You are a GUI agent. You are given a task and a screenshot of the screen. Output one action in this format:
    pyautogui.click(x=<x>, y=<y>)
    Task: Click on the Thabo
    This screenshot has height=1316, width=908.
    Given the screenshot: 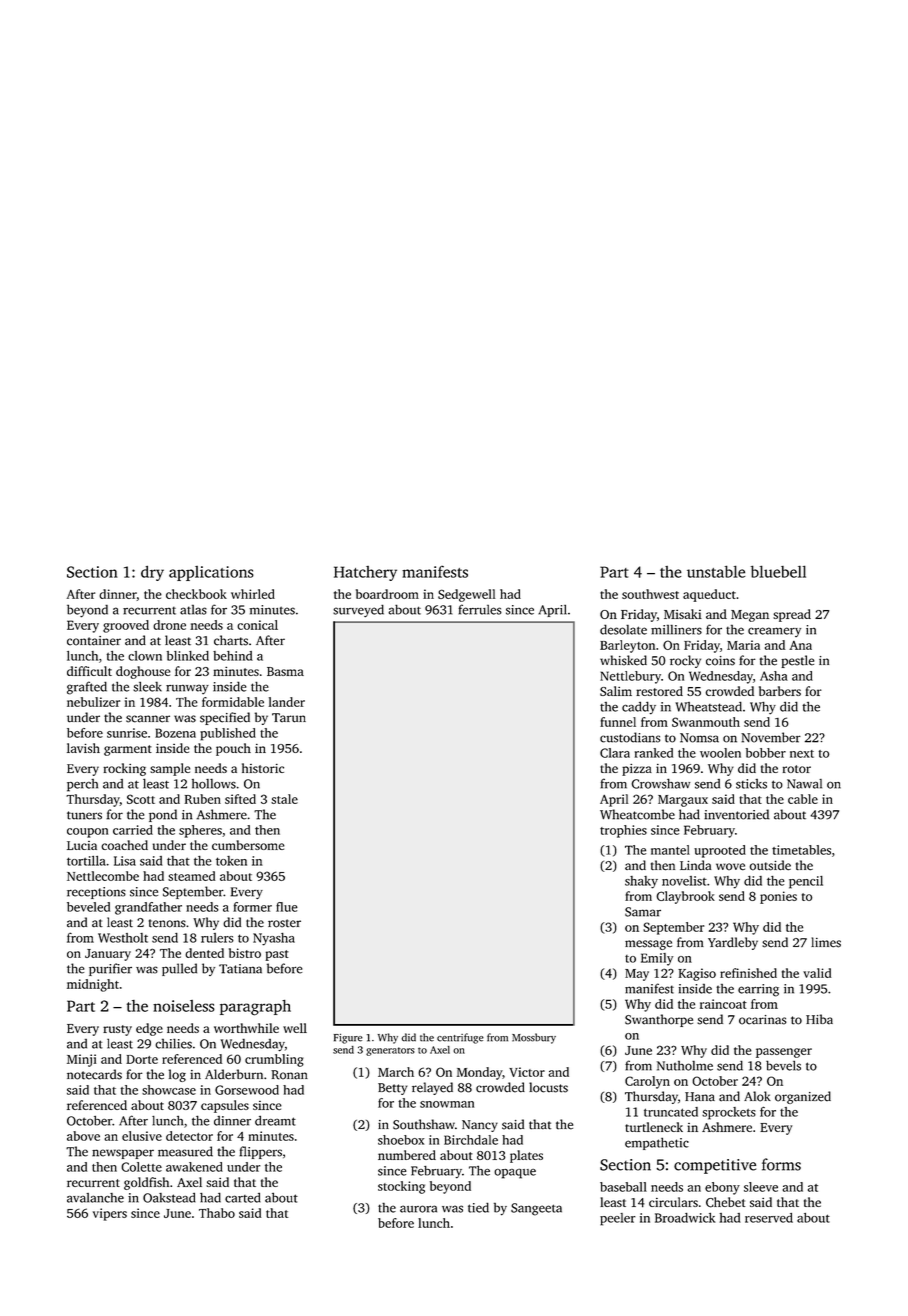 What is the action you would take?
    pyautogui.click(x=217, y=1213)
